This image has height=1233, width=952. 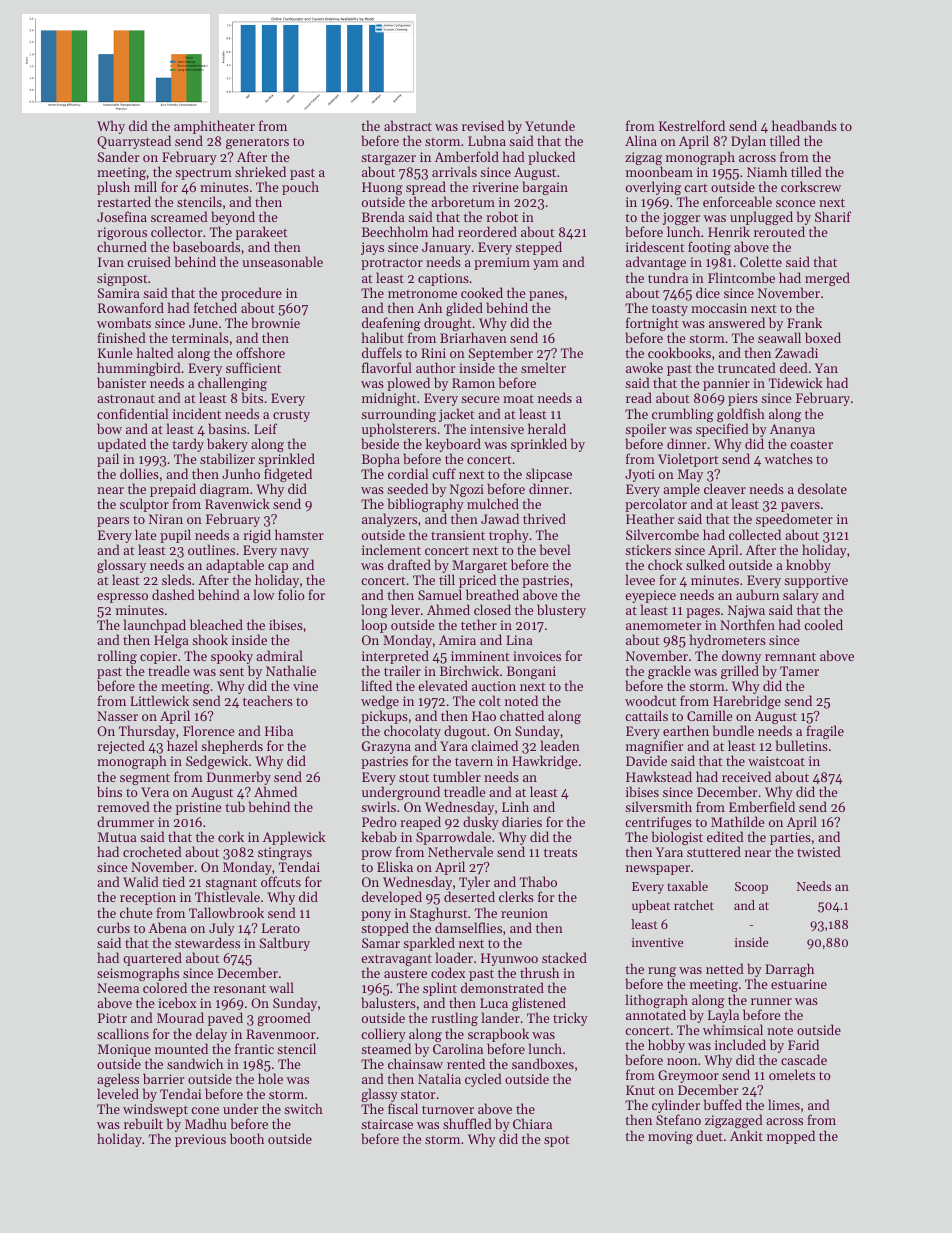 I want to click on dashed, so click(x=173, y=594).
